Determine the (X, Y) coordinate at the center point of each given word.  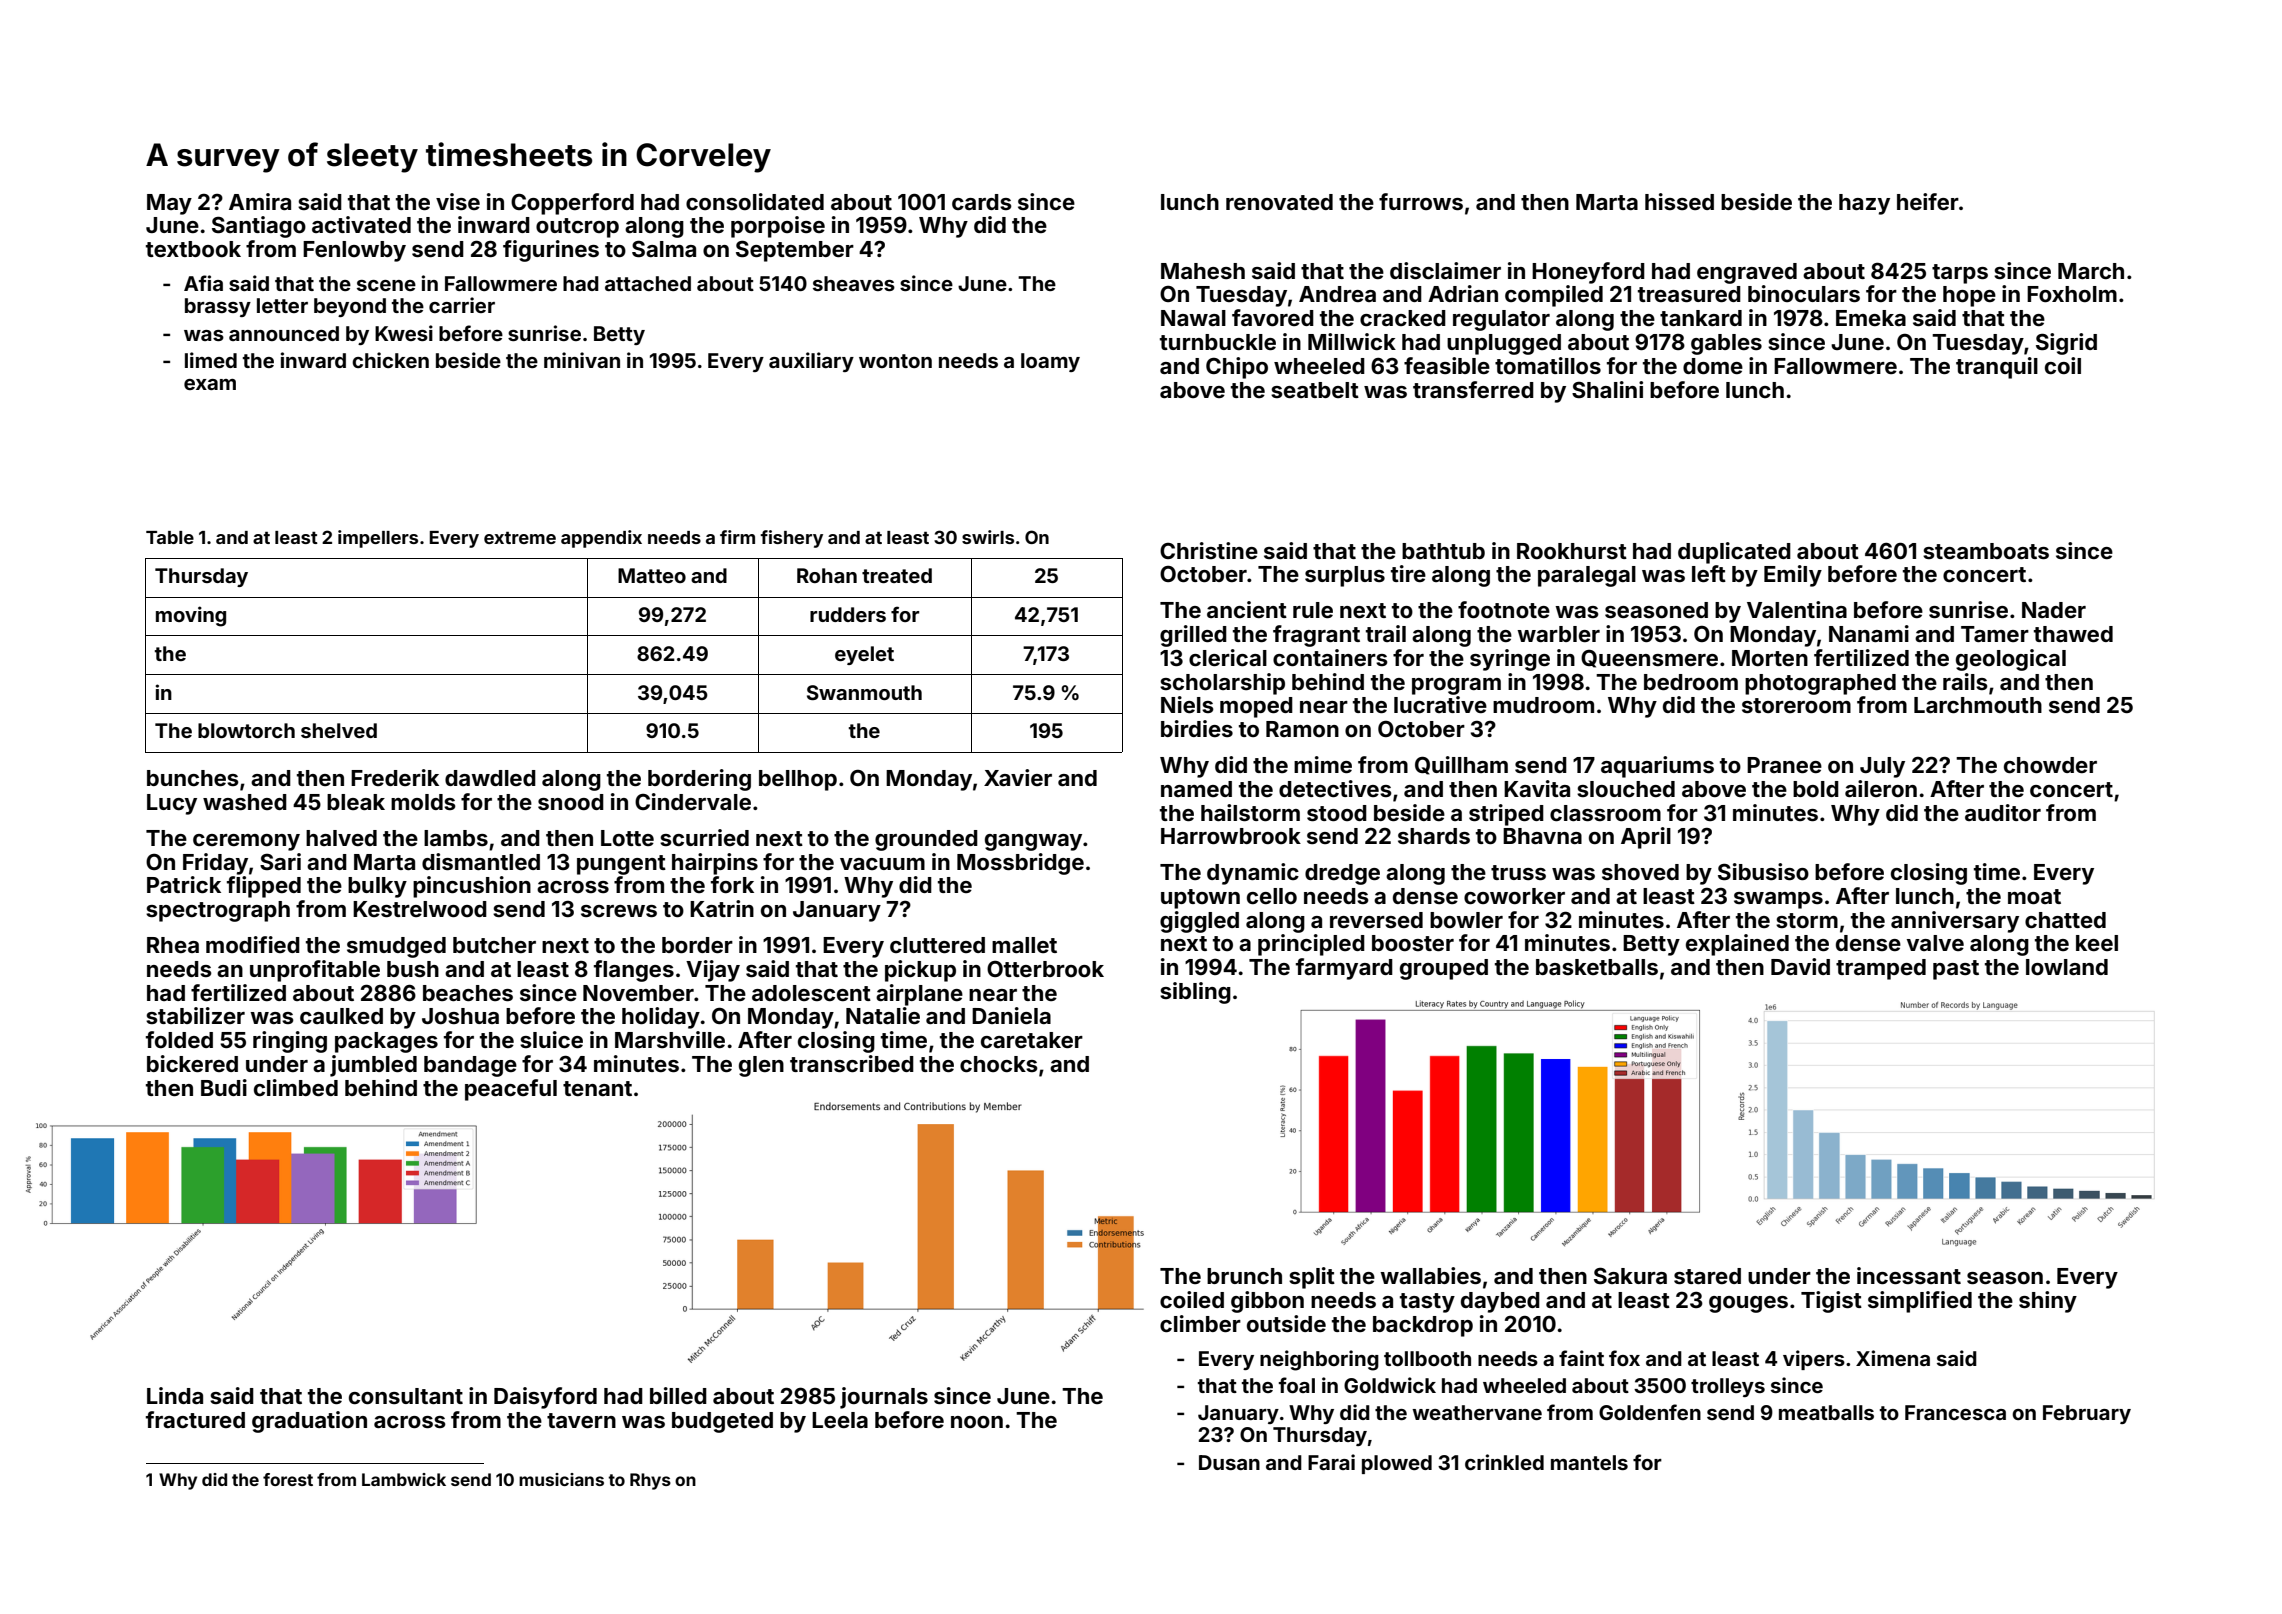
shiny (2048, 1302)
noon (977, 1422)
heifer (1928, 201)
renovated (1279, 202)
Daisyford (545, 1398)
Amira (260, 201)
